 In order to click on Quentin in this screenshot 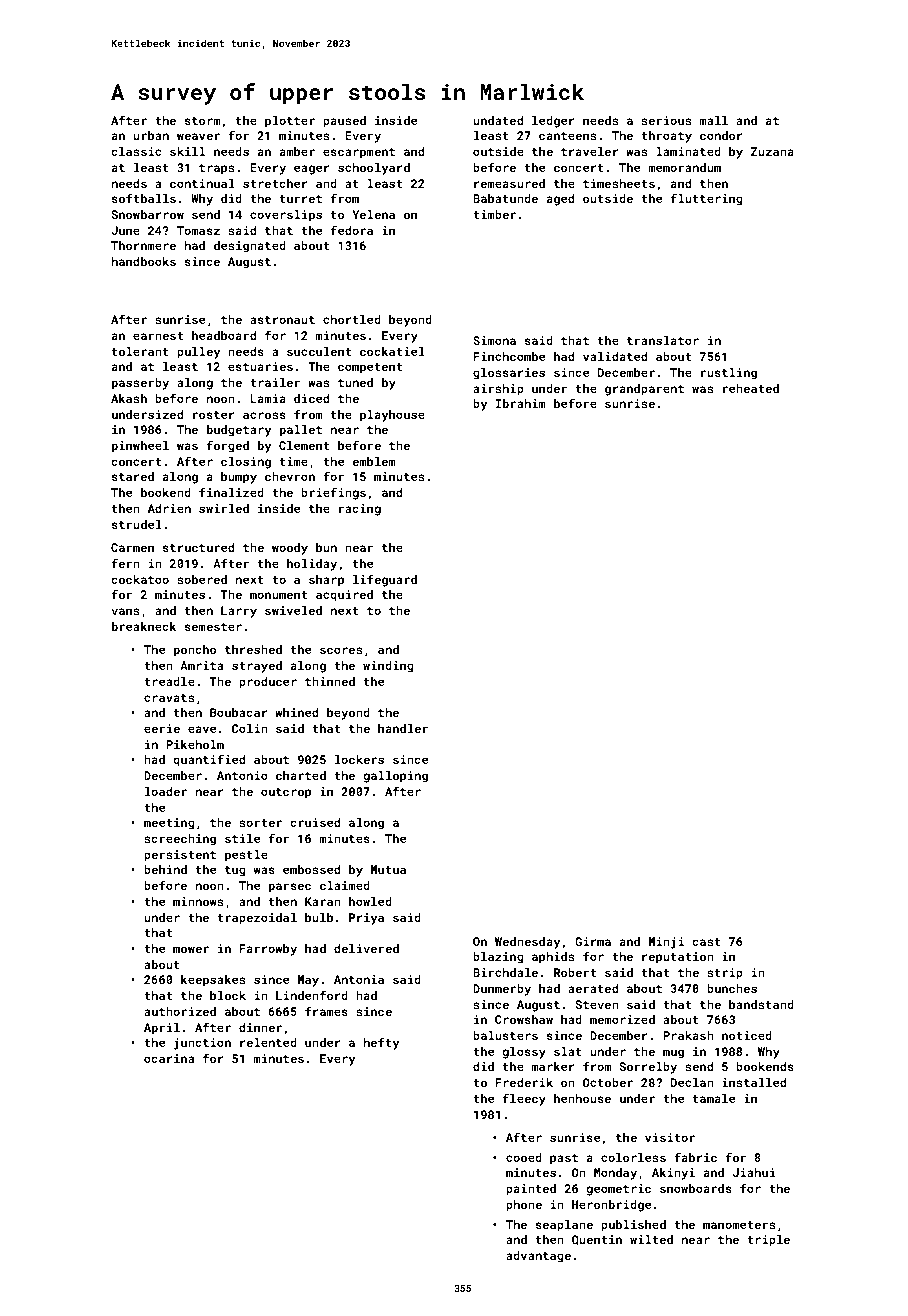, I will do `click(597, 1240)`.
